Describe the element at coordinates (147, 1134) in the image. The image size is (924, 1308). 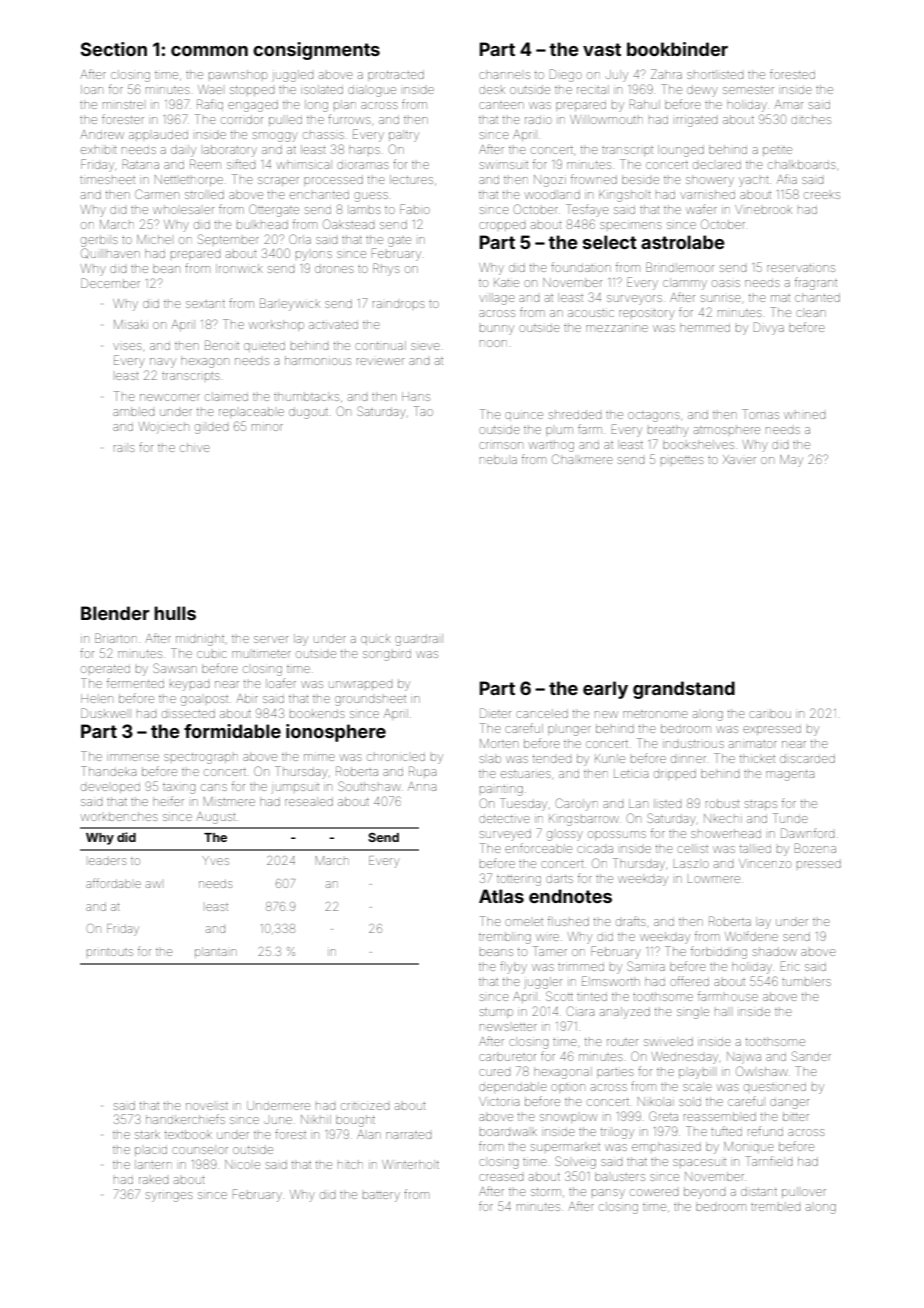
I see `stark` at that location.
